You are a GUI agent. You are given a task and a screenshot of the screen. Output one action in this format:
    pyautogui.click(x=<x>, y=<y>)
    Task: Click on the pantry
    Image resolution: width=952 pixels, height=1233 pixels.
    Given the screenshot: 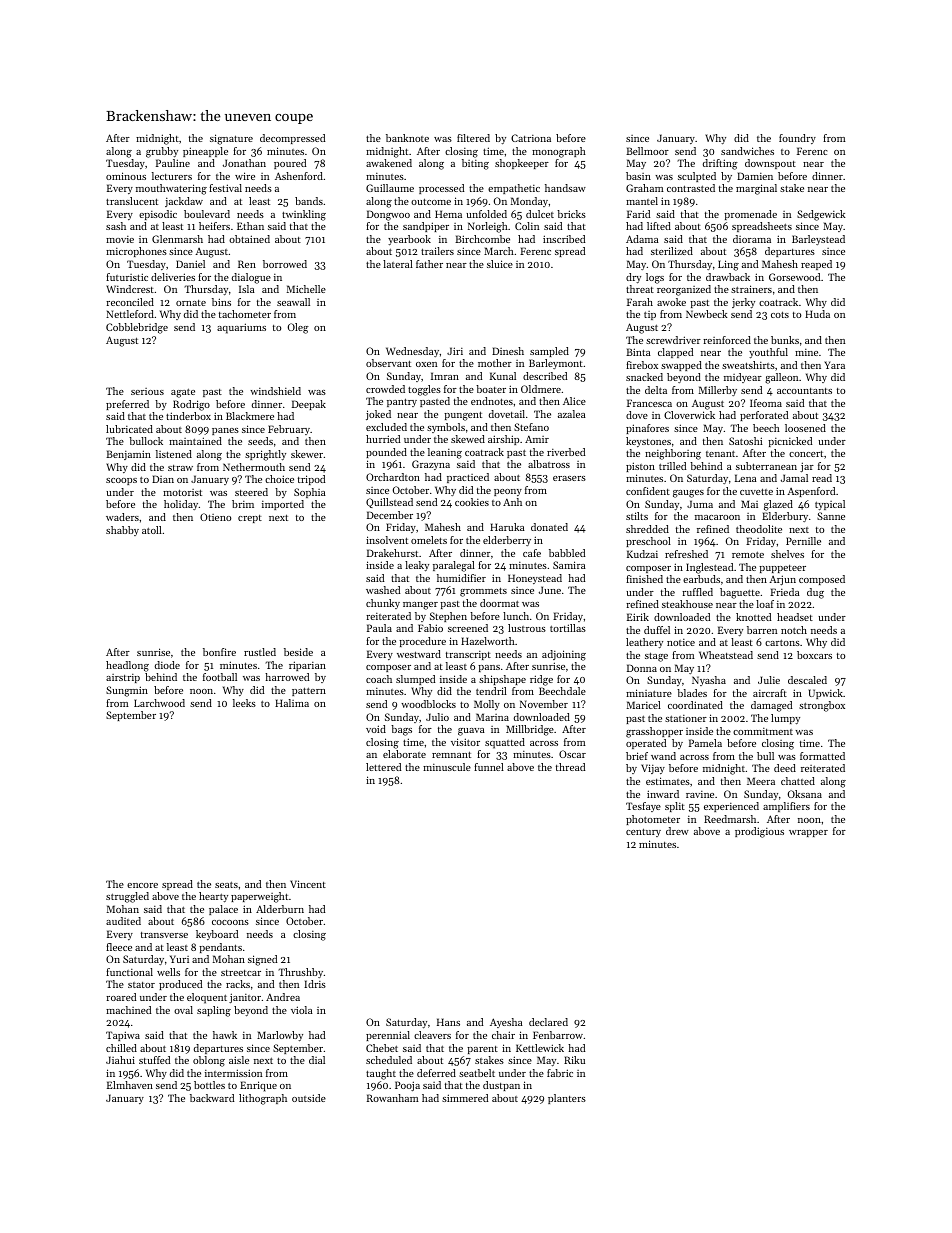 What is the action you would take?
    pyautogui.click(x=402, y=402)
